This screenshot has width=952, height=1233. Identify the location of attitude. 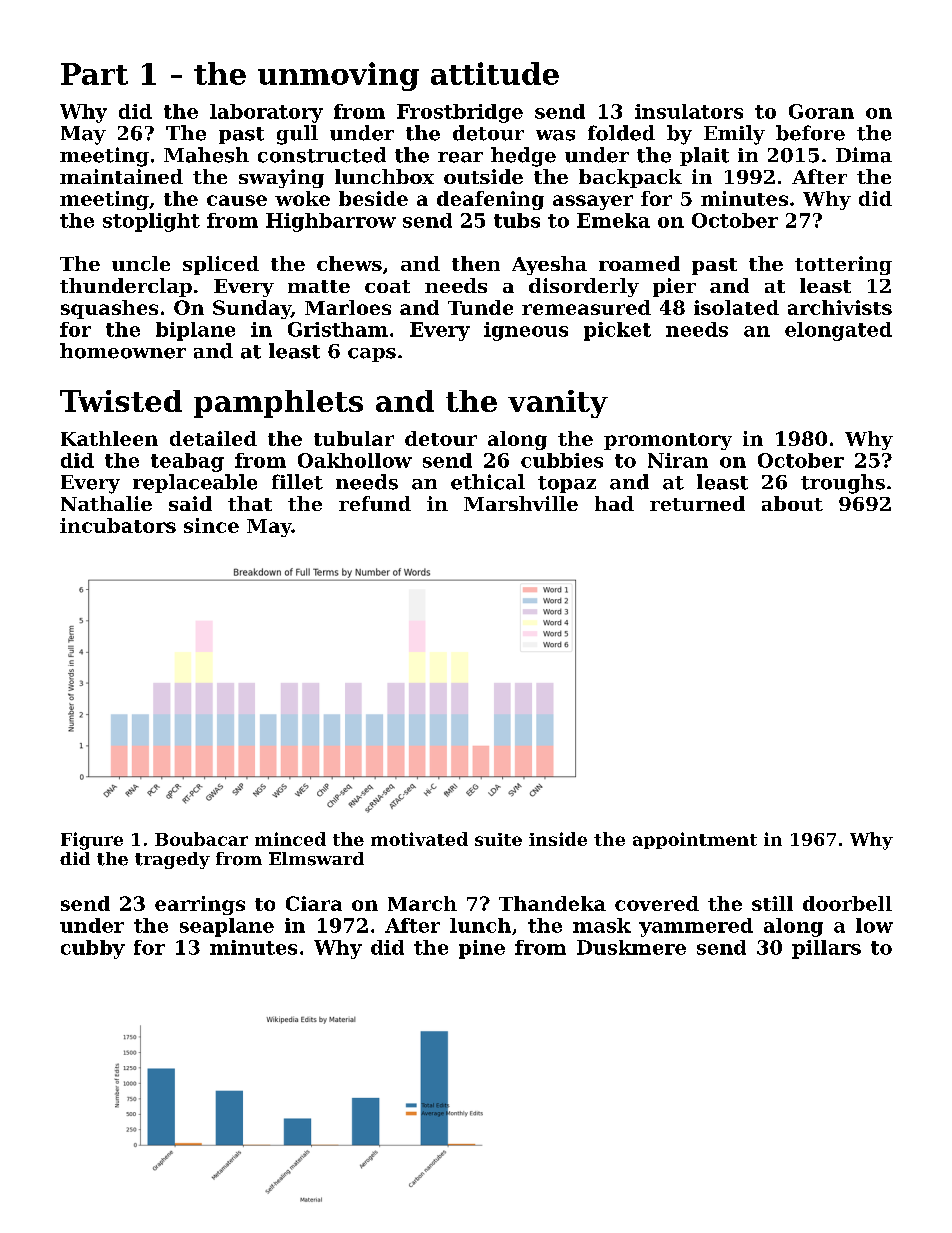
(495, 73).
